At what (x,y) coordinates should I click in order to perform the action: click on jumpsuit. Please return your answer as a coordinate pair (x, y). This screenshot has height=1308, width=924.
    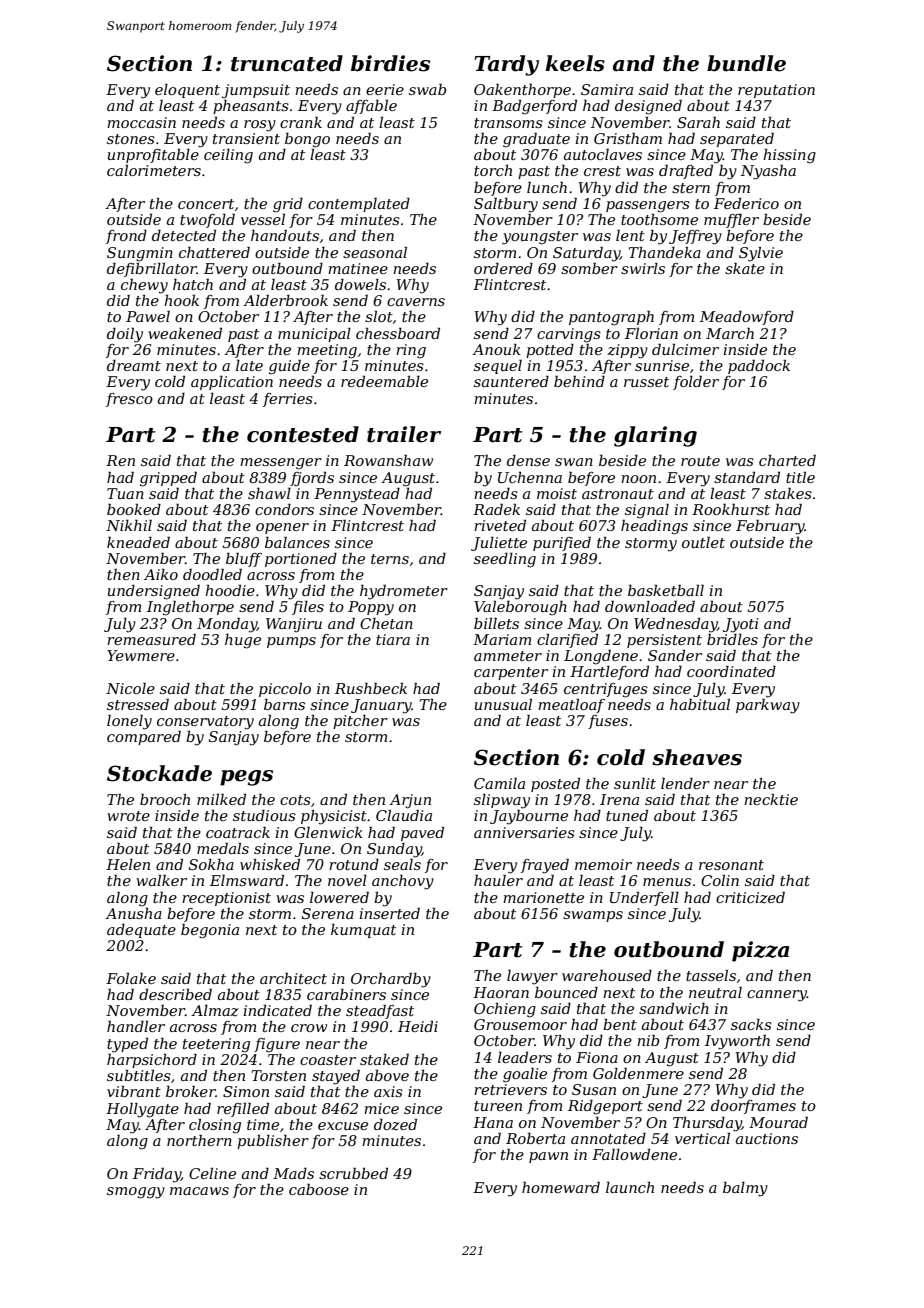
    Looking at the image, I should click on (256, 91).
